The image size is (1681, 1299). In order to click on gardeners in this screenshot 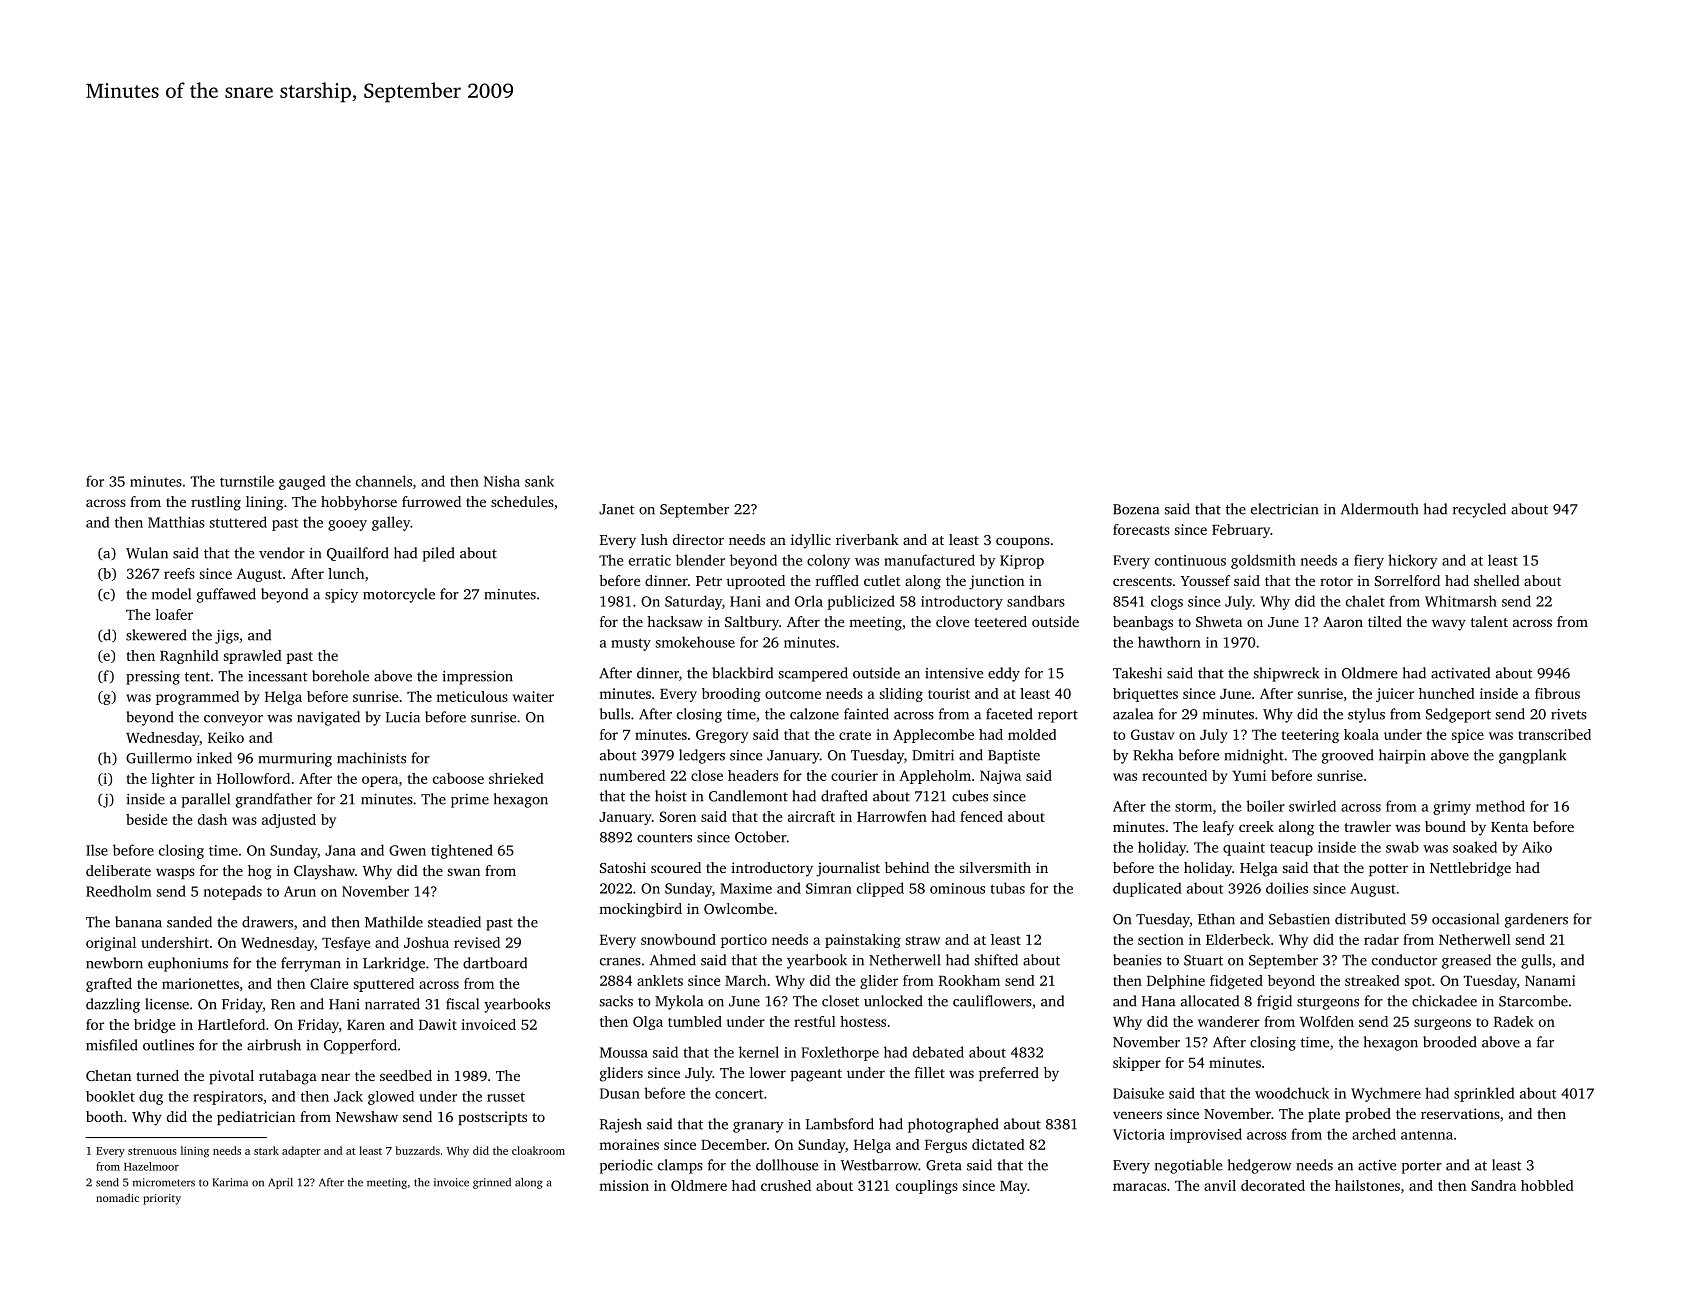, I will do `click(1536, 920)`.
